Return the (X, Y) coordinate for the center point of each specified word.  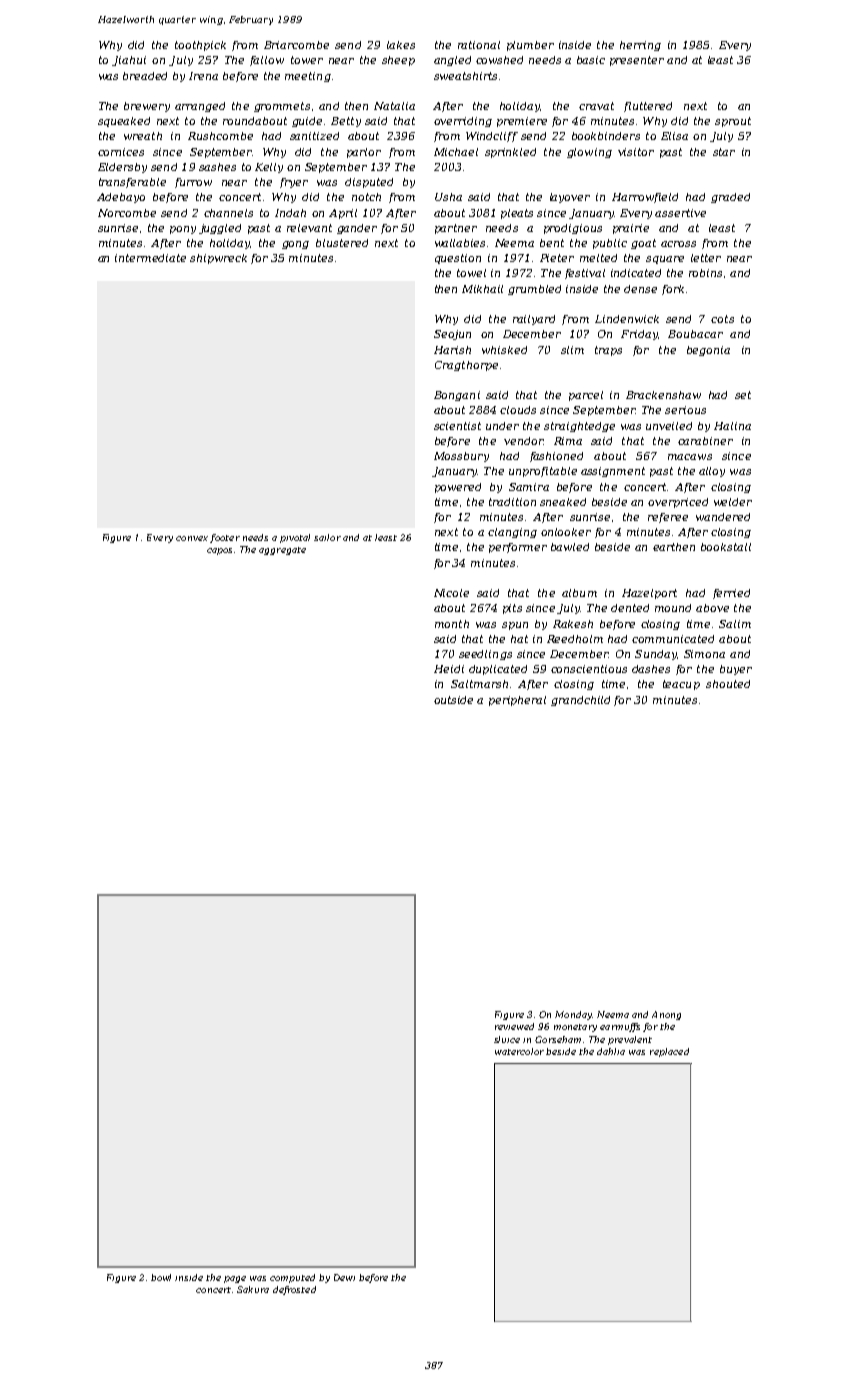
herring (640, 46)
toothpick (200, 46)
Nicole (451, 593)
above (712, 608)
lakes (401, 45)
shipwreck (218, 259)
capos (219, 551)
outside (453, 700)
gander (357, 229)
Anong (666, 1015)
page (235, 1279)
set (743, 395)
